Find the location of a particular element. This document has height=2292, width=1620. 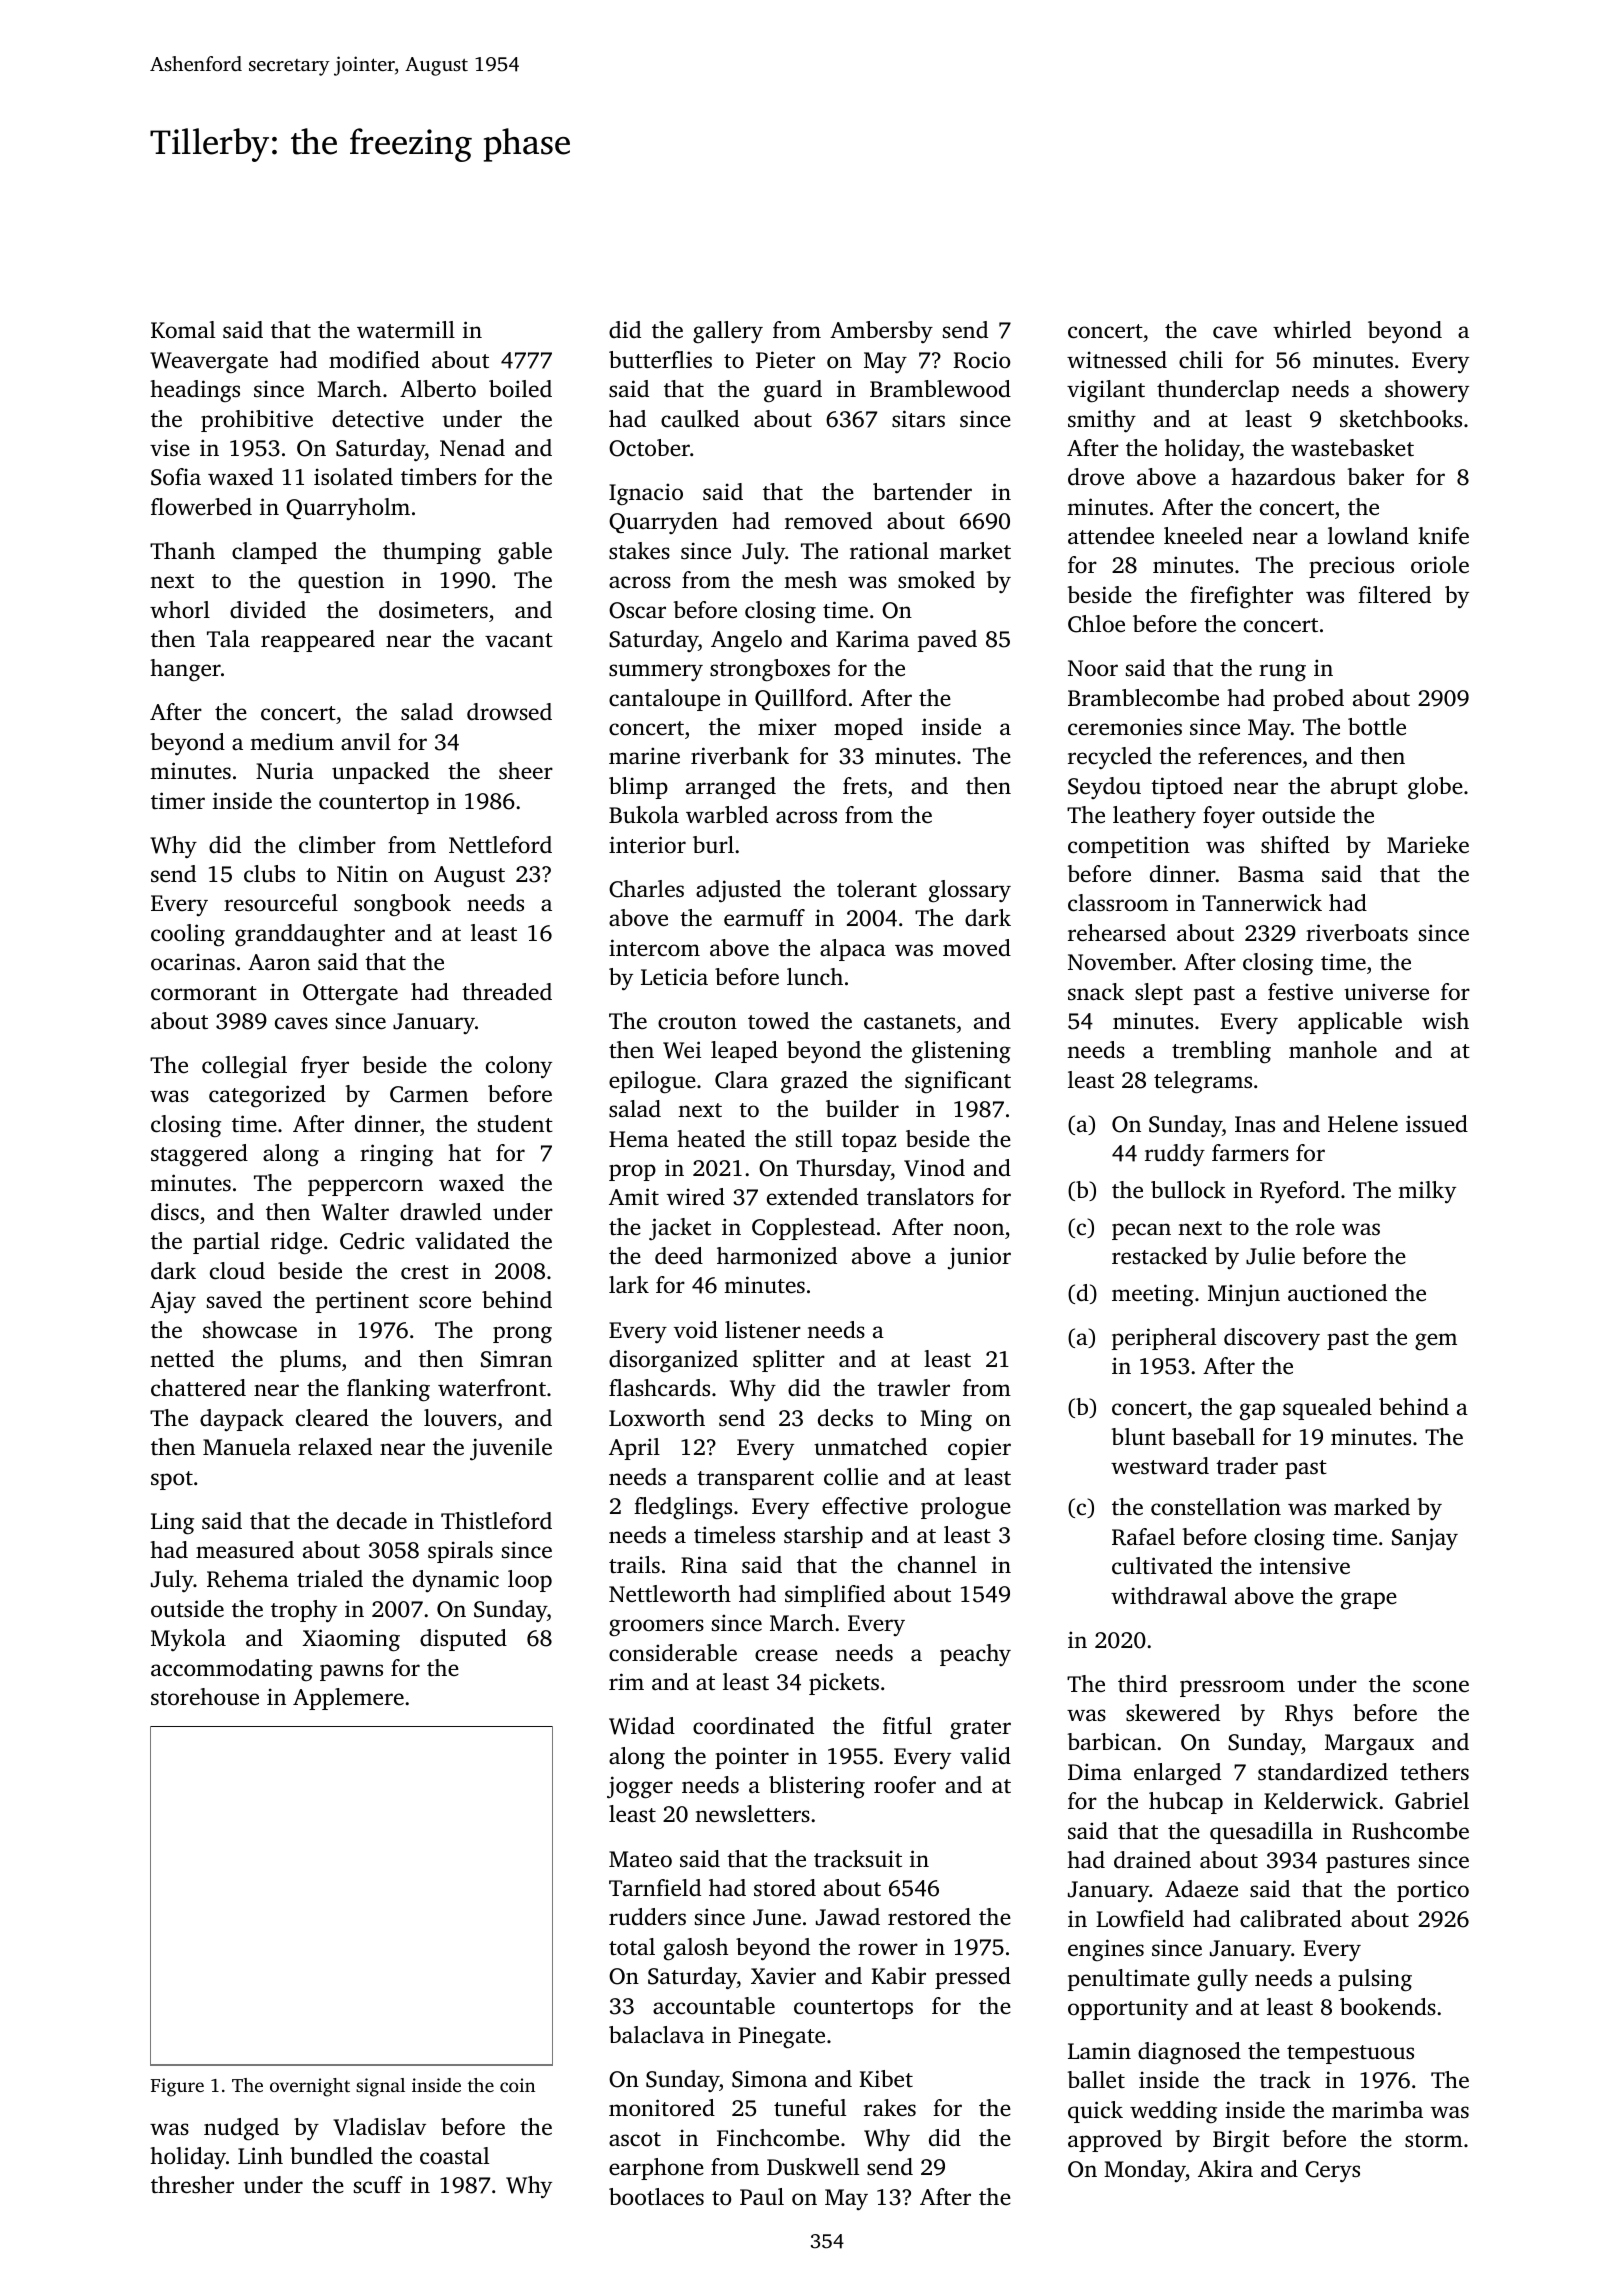

whirled is located at coordinates (1312, 330).
